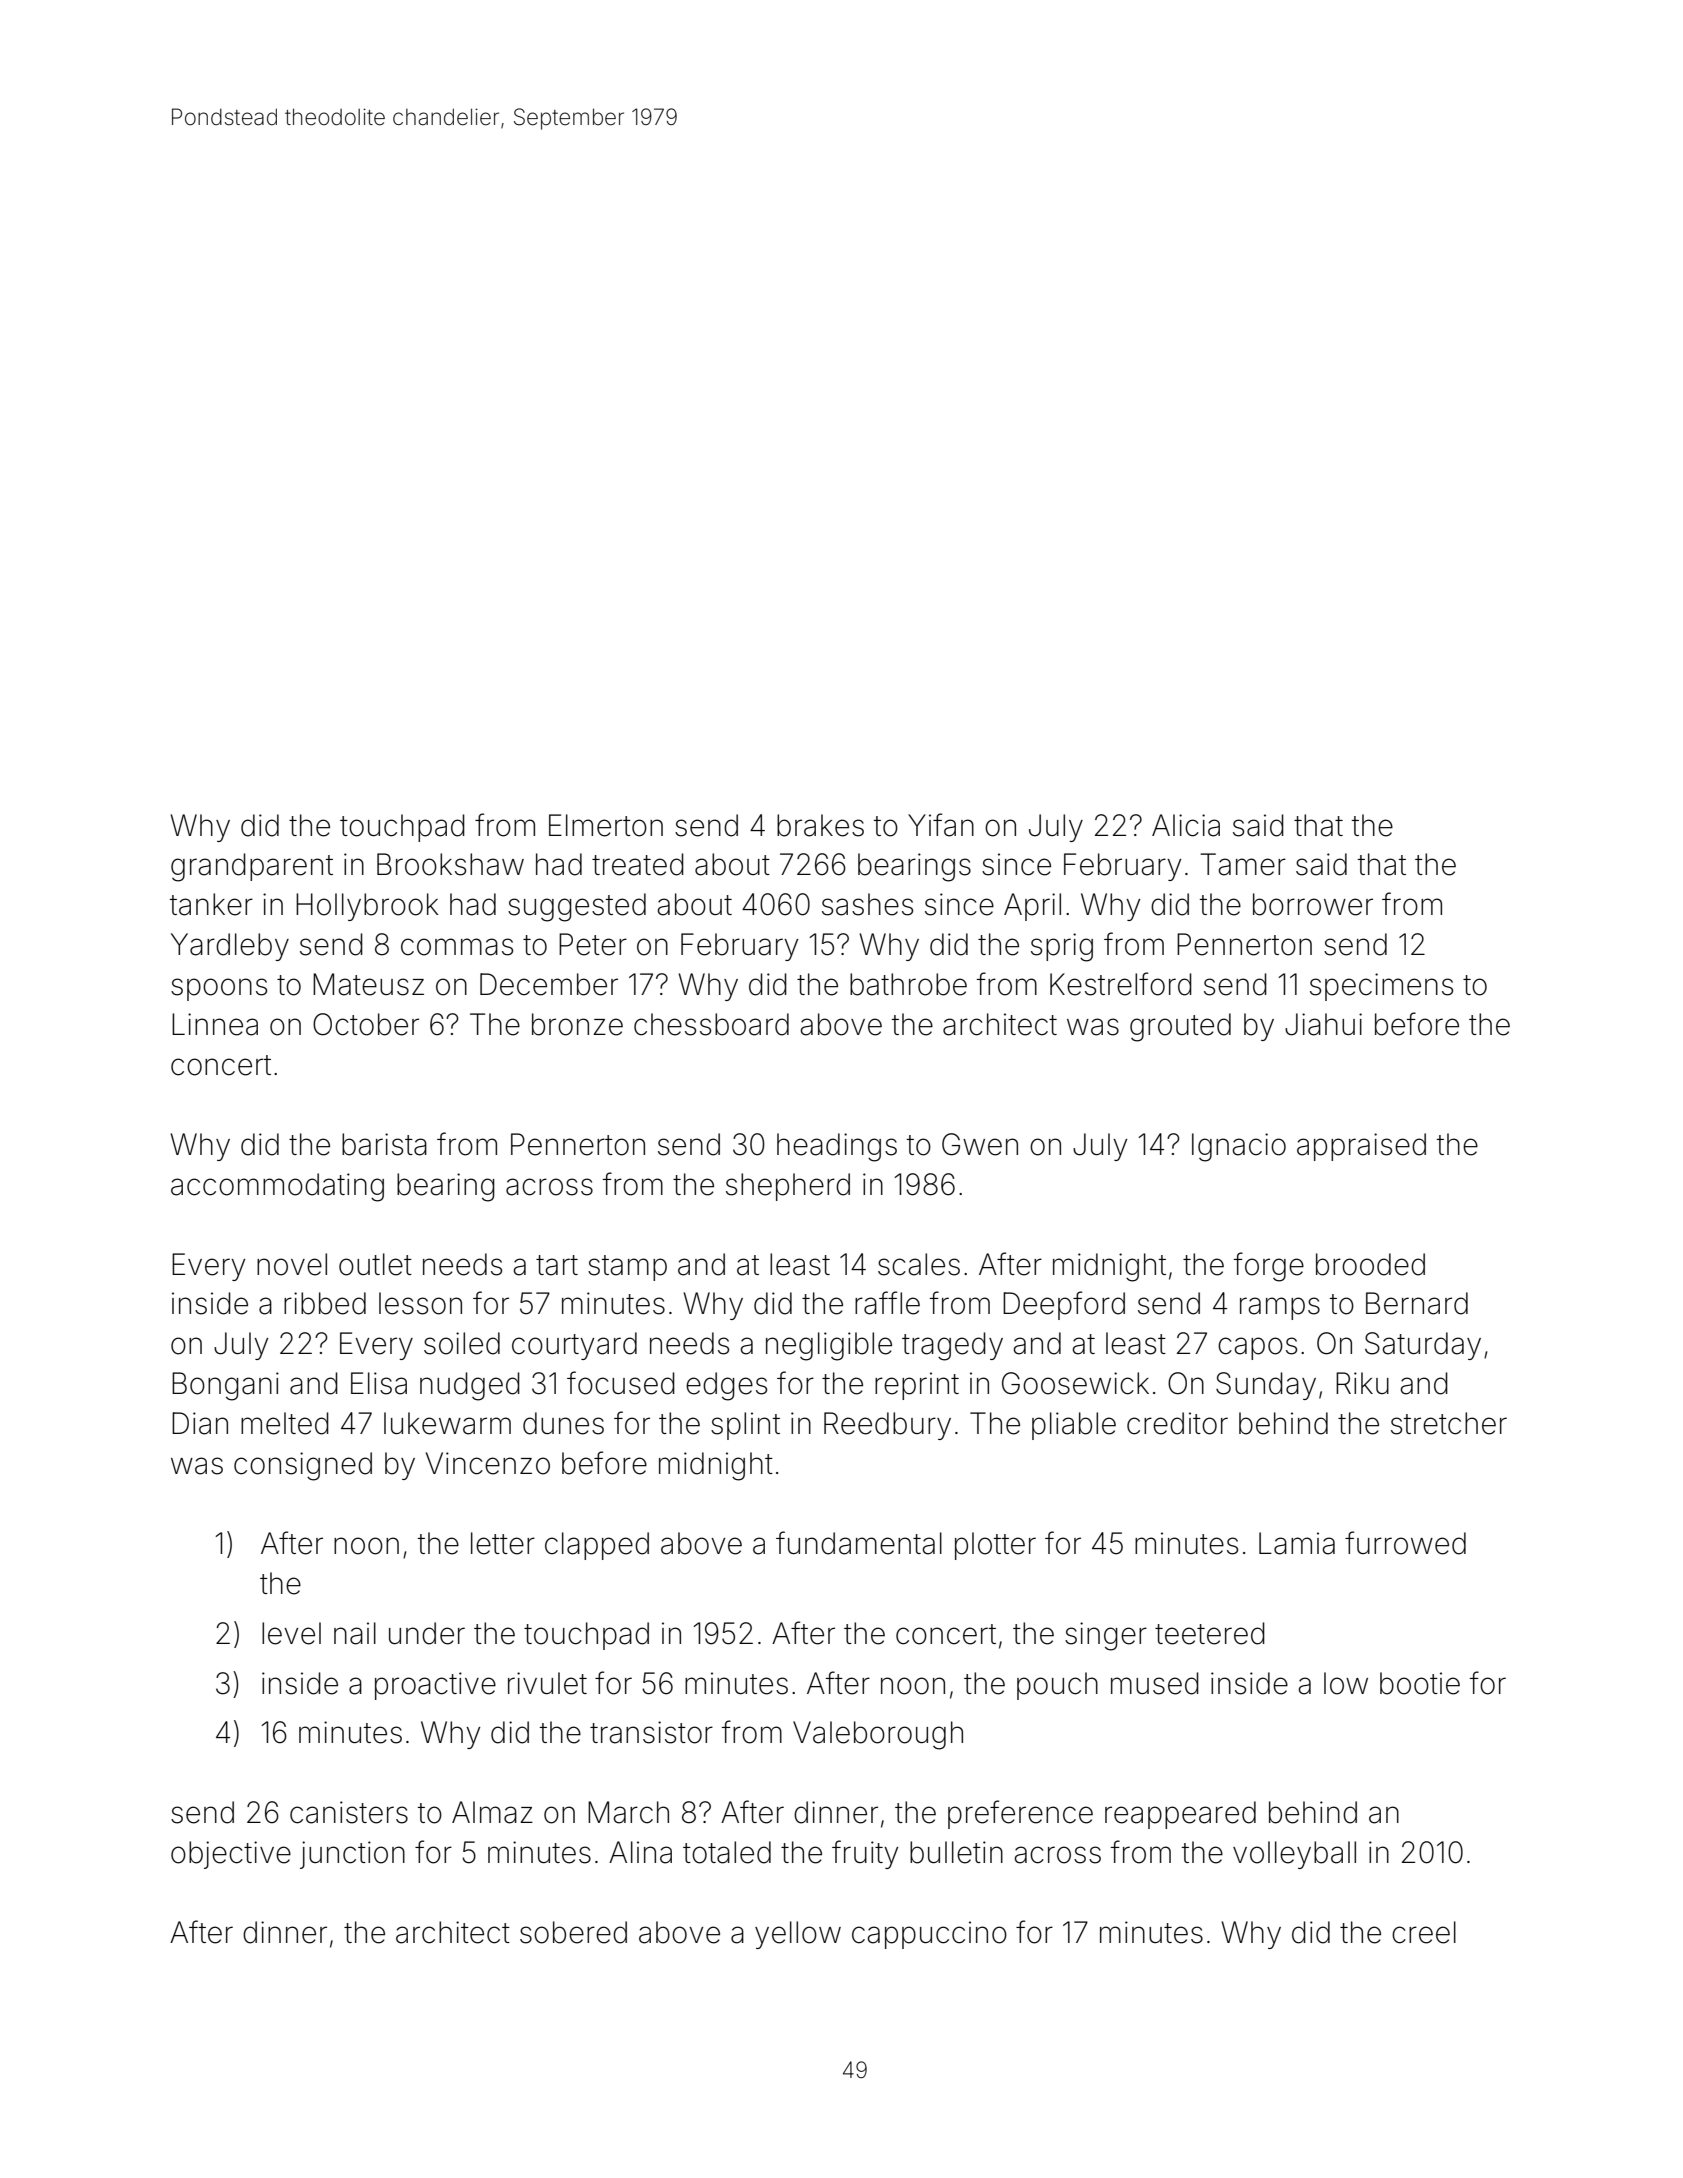 The height and width of the screenshot is (2178, 1683). I want to click on pouch, so click(1057, 1686).
